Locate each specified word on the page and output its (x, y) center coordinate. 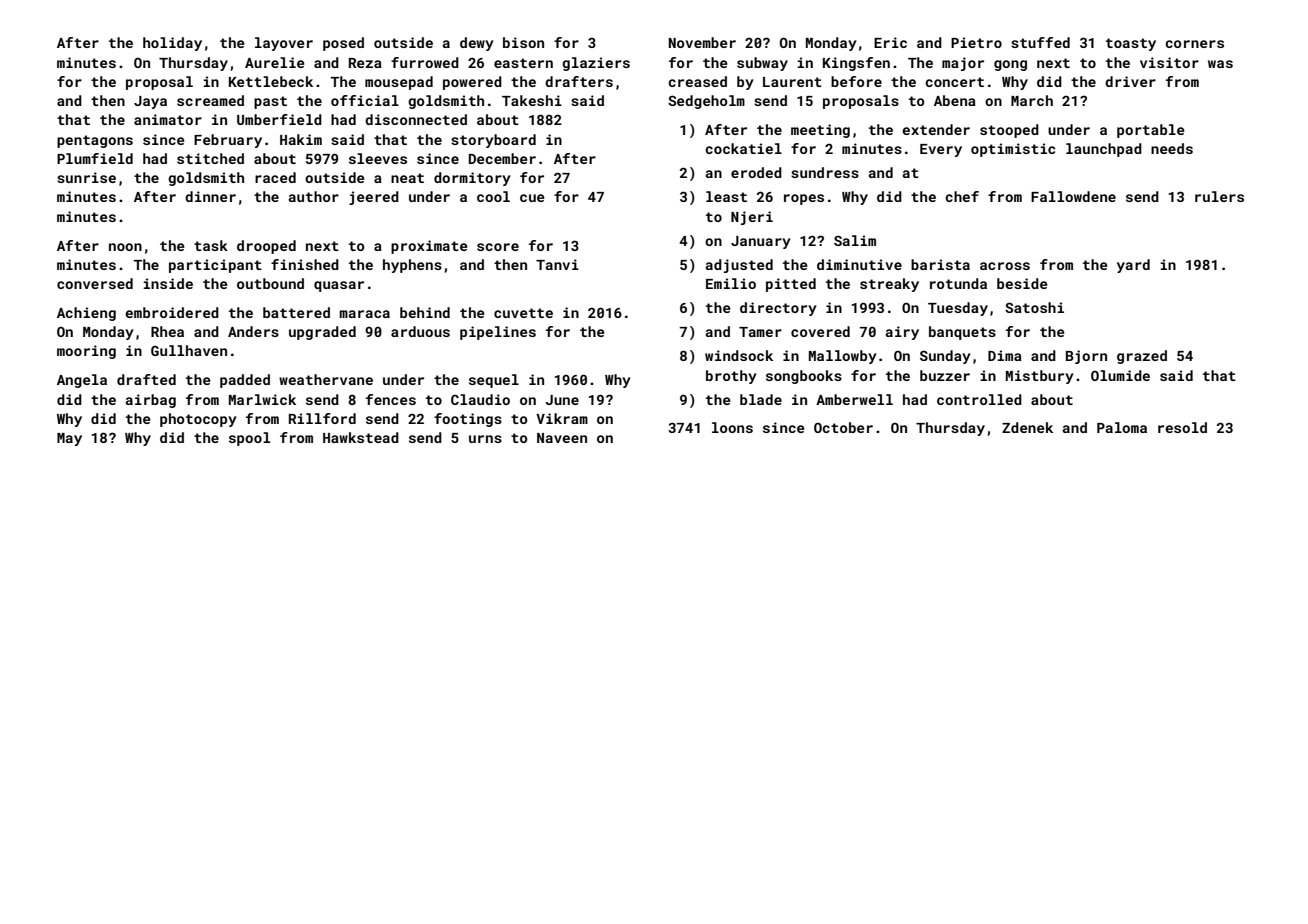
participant (215, 266)
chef (962, 196)
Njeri (752, 218)
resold (1182, 427)
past (270, 102)
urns (485, 439)
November (702, 42)
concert (954, 82)
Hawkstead (361, 437)
